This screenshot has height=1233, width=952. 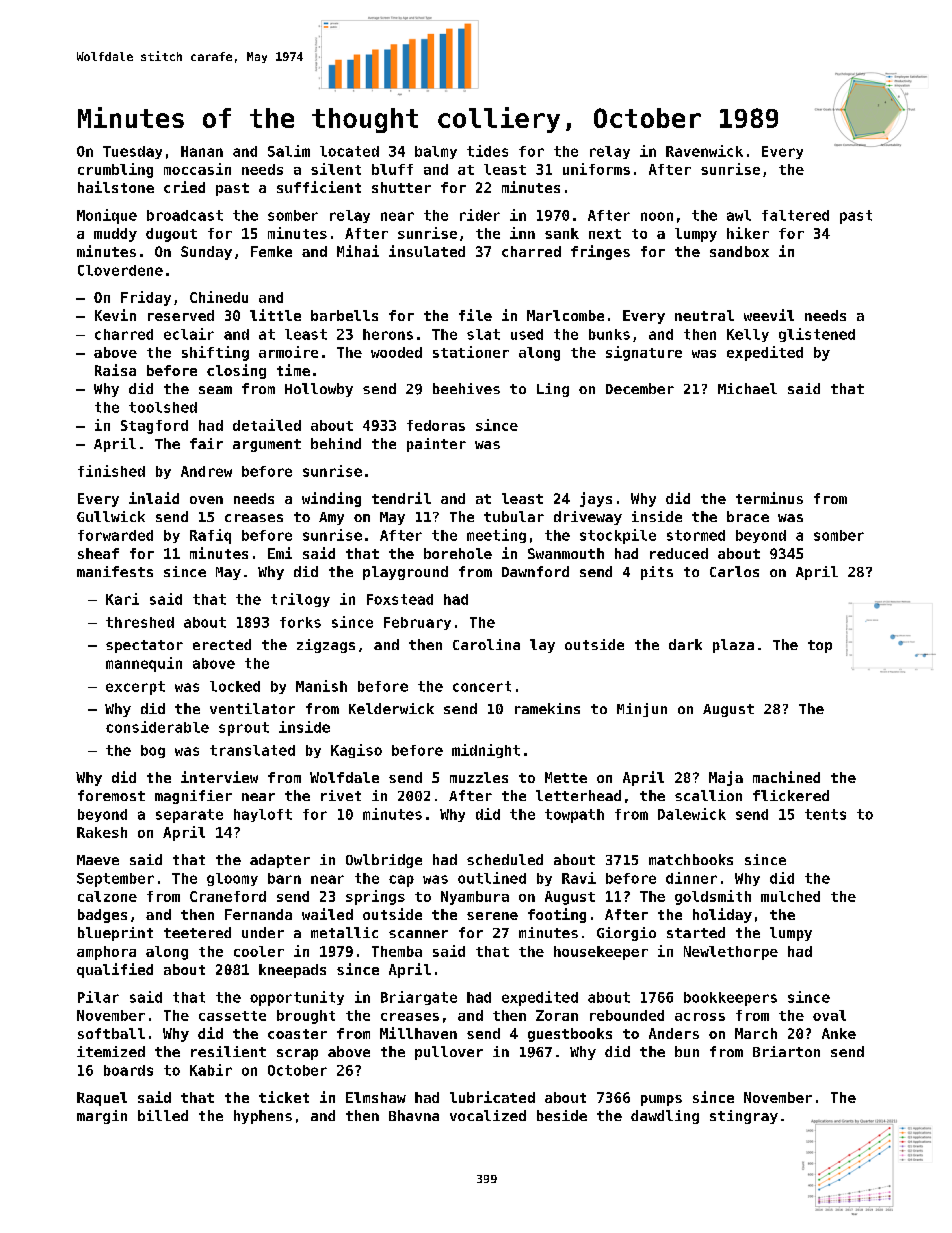 I want to click on oven, so click(x=206, y=500).
